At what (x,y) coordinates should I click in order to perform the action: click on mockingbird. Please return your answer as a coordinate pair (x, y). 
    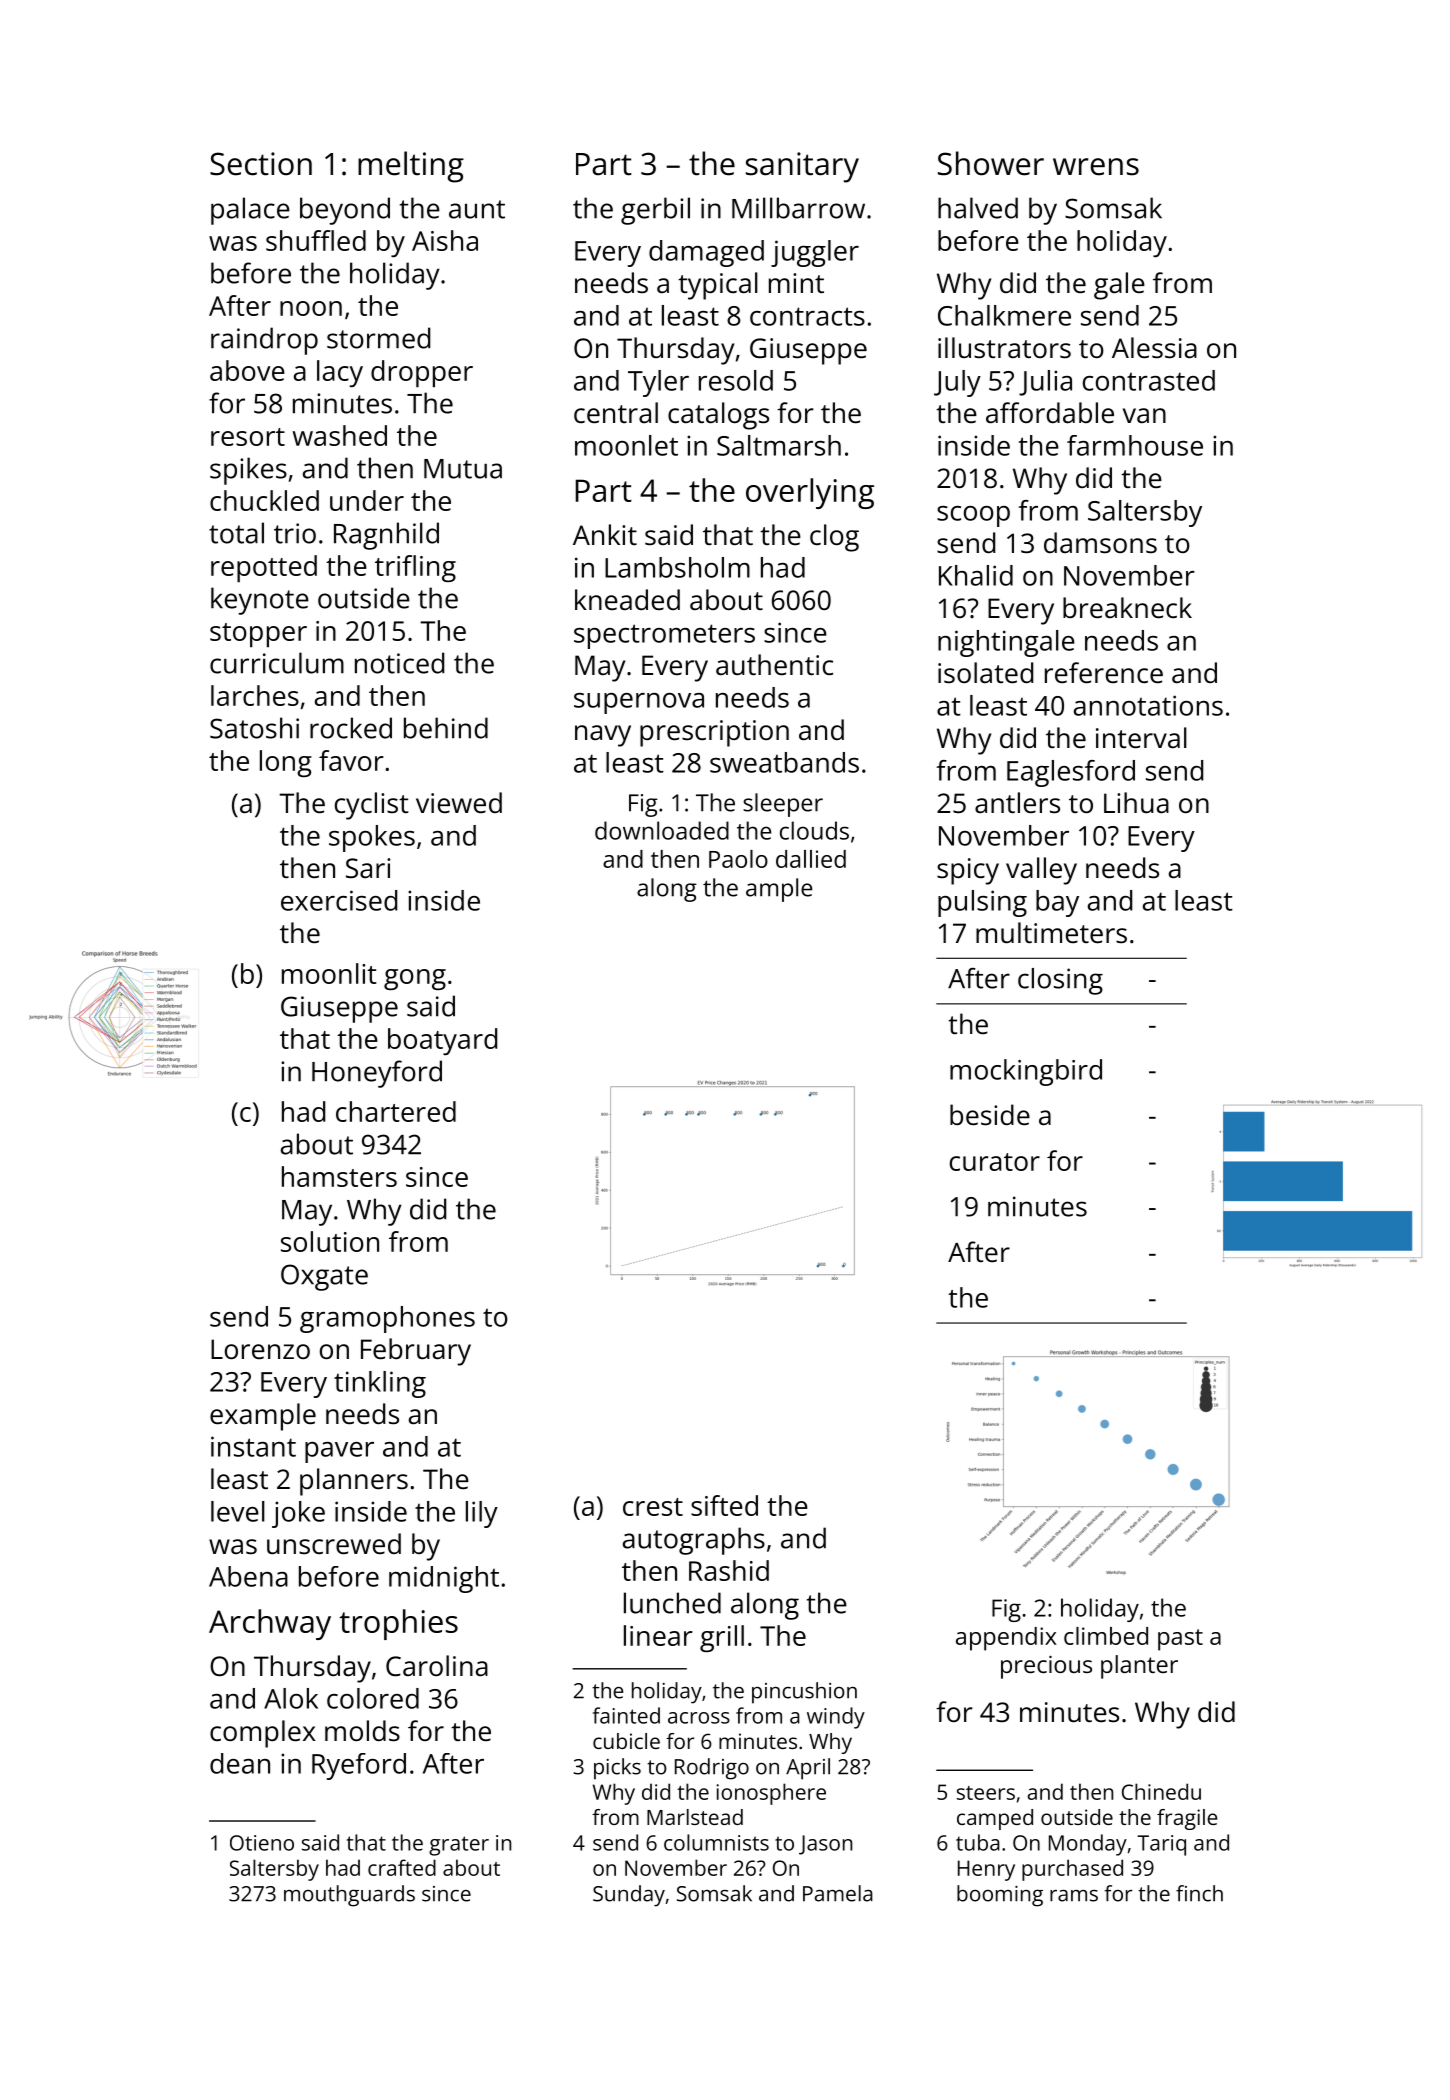
    Looking at the image, I should click on (1026, 1072).
